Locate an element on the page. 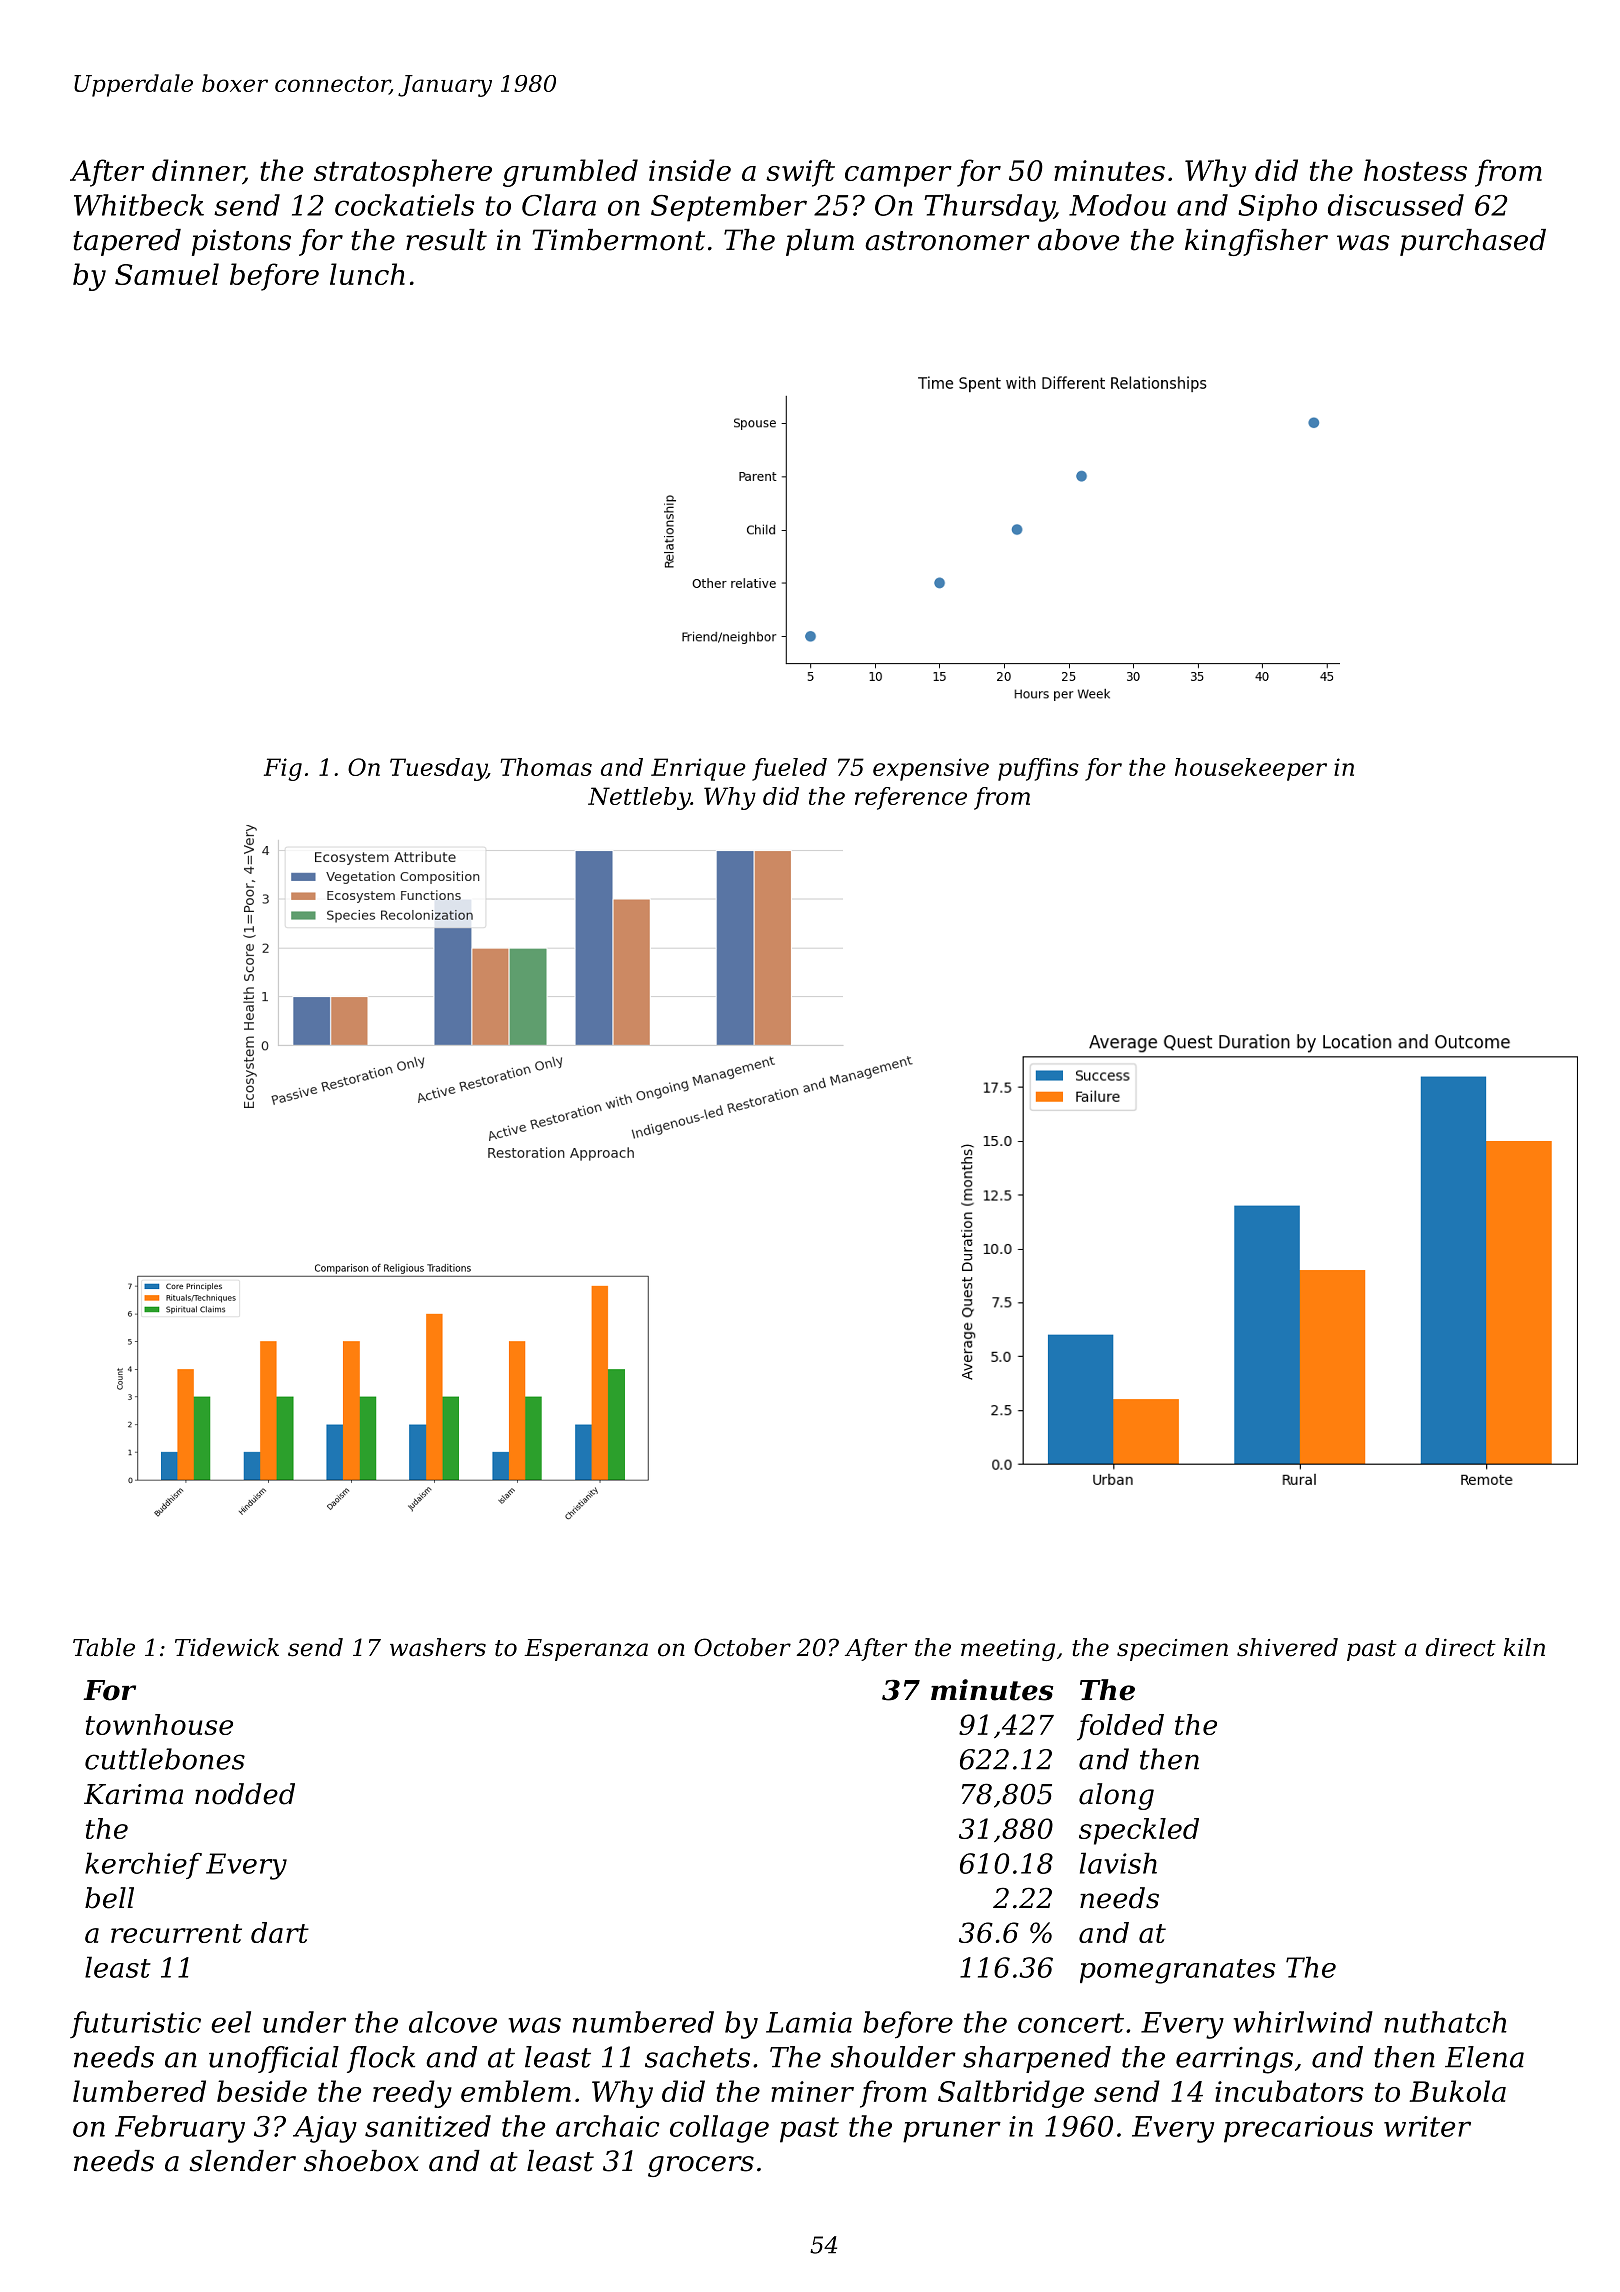  townhouse is located at coordinates (159, 1724).
